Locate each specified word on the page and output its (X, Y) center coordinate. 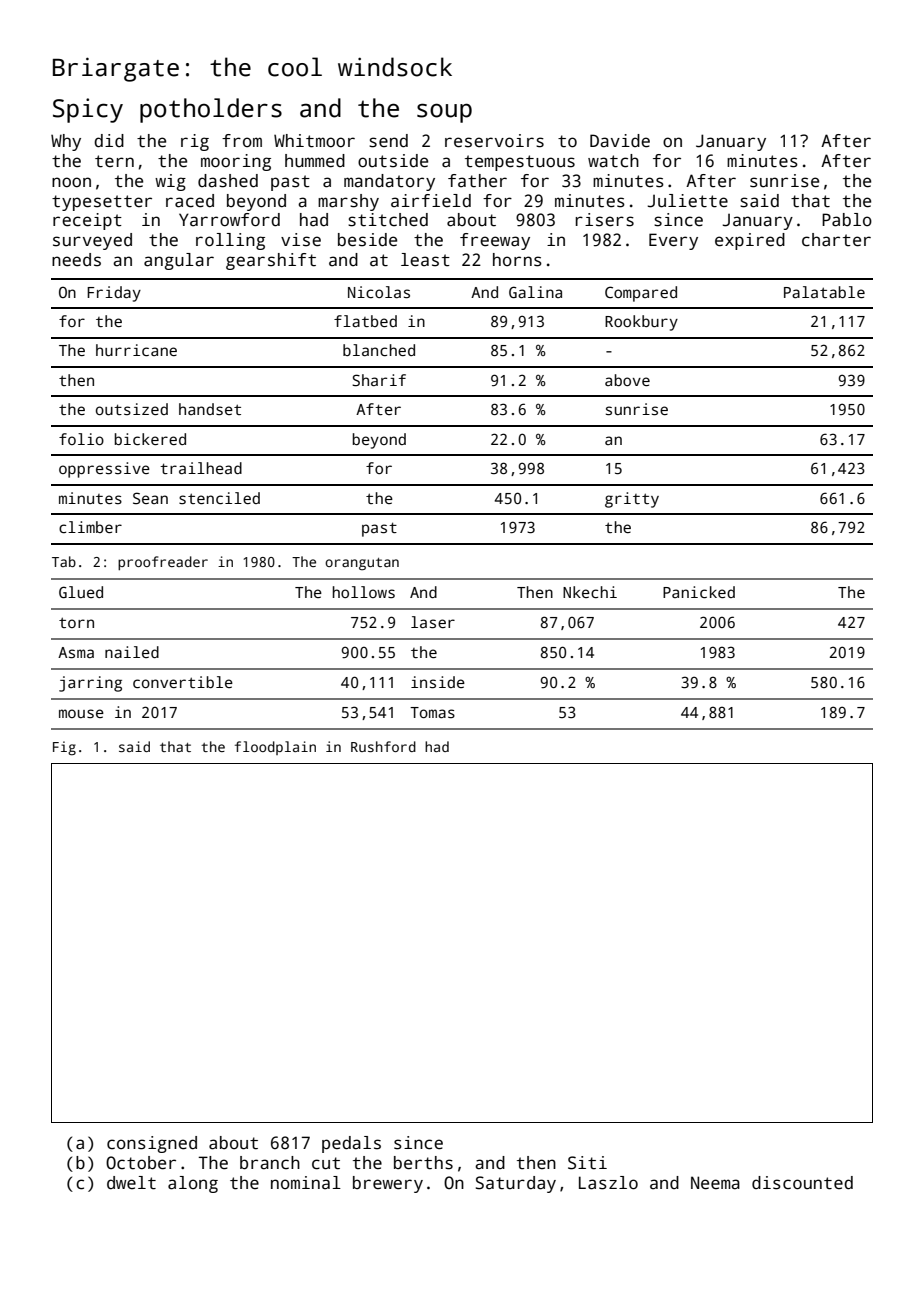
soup (444, 113)
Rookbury (641, 323)
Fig (64, 748)
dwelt (131, 1183)
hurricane (136, 350)
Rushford (383, 746)
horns (517, 260)
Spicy (88, 110)
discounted (802, 1183)
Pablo (847, 220)
